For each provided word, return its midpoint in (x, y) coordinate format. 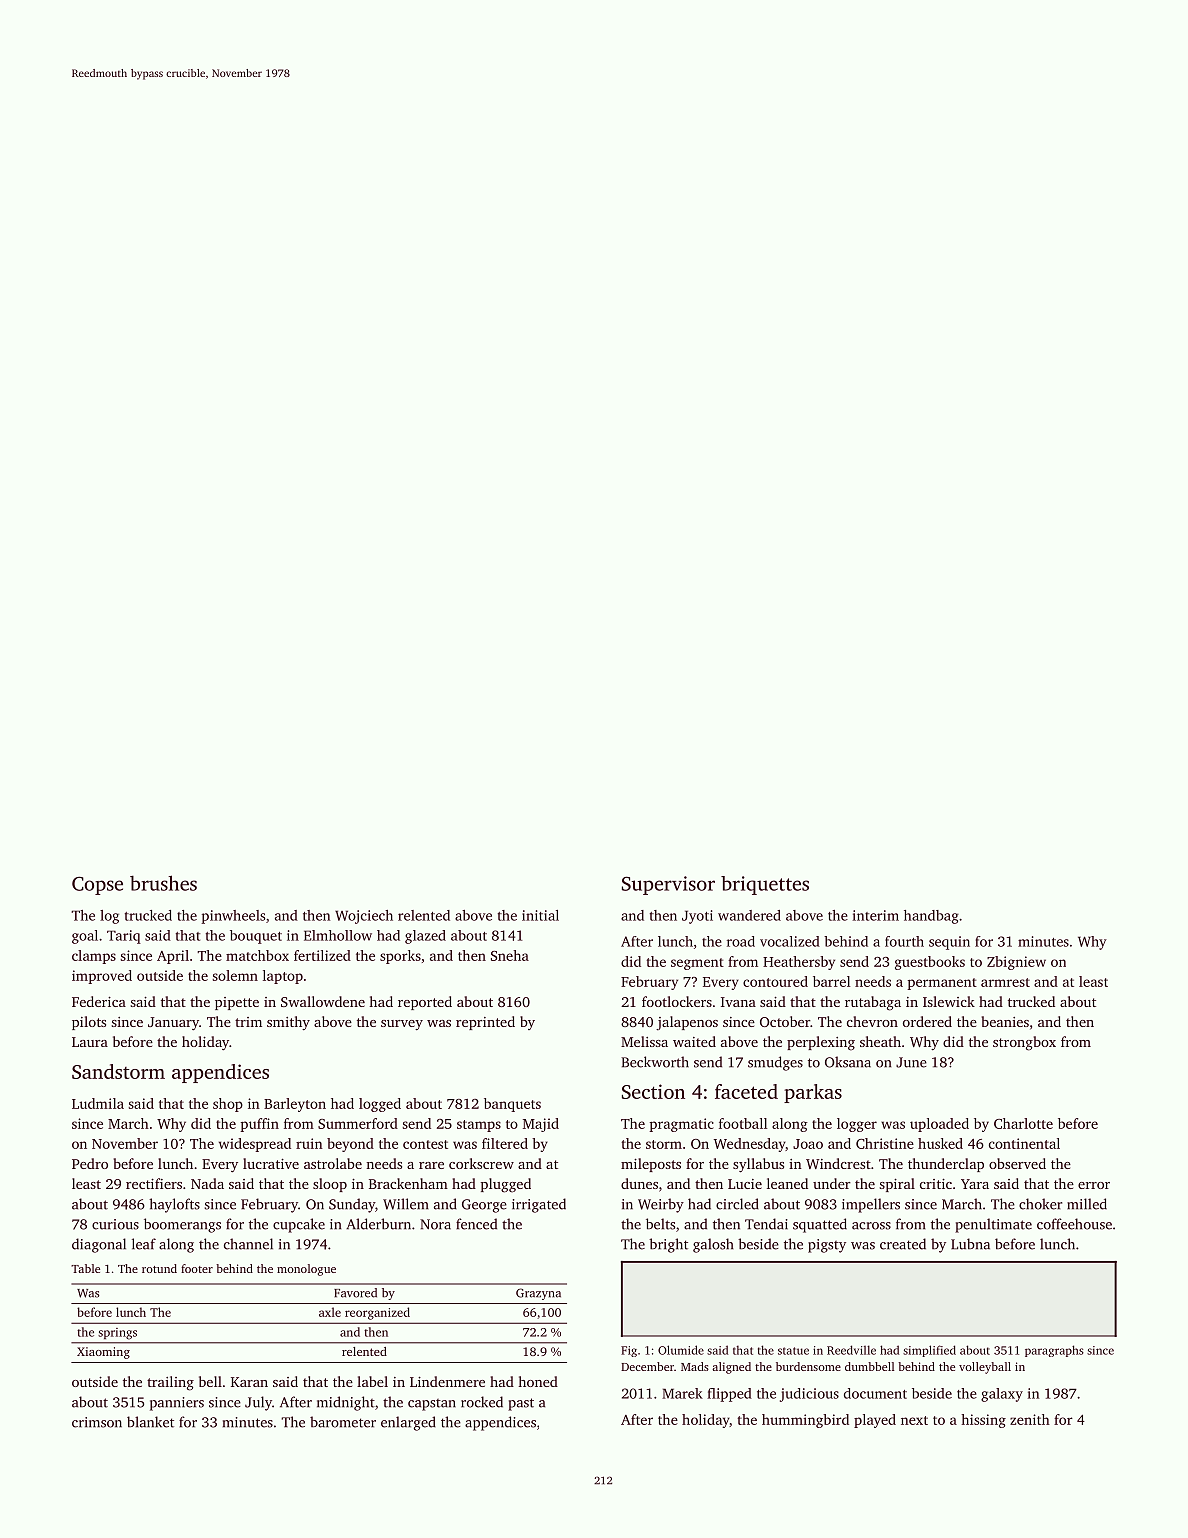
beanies (1005, 1021)
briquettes (765, 885)
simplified (929, 1351)
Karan (249, 1382)
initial (540, 915)
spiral (897, 1185)
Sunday (352, 1205)
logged (380, 1105)
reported (425, 1003)
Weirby (661, 1205)
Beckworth (655, 1062)
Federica (99, 1001)
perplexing (821, 1043)
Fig (629, 1351)
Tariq (124, 937)
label (372, 1381)
